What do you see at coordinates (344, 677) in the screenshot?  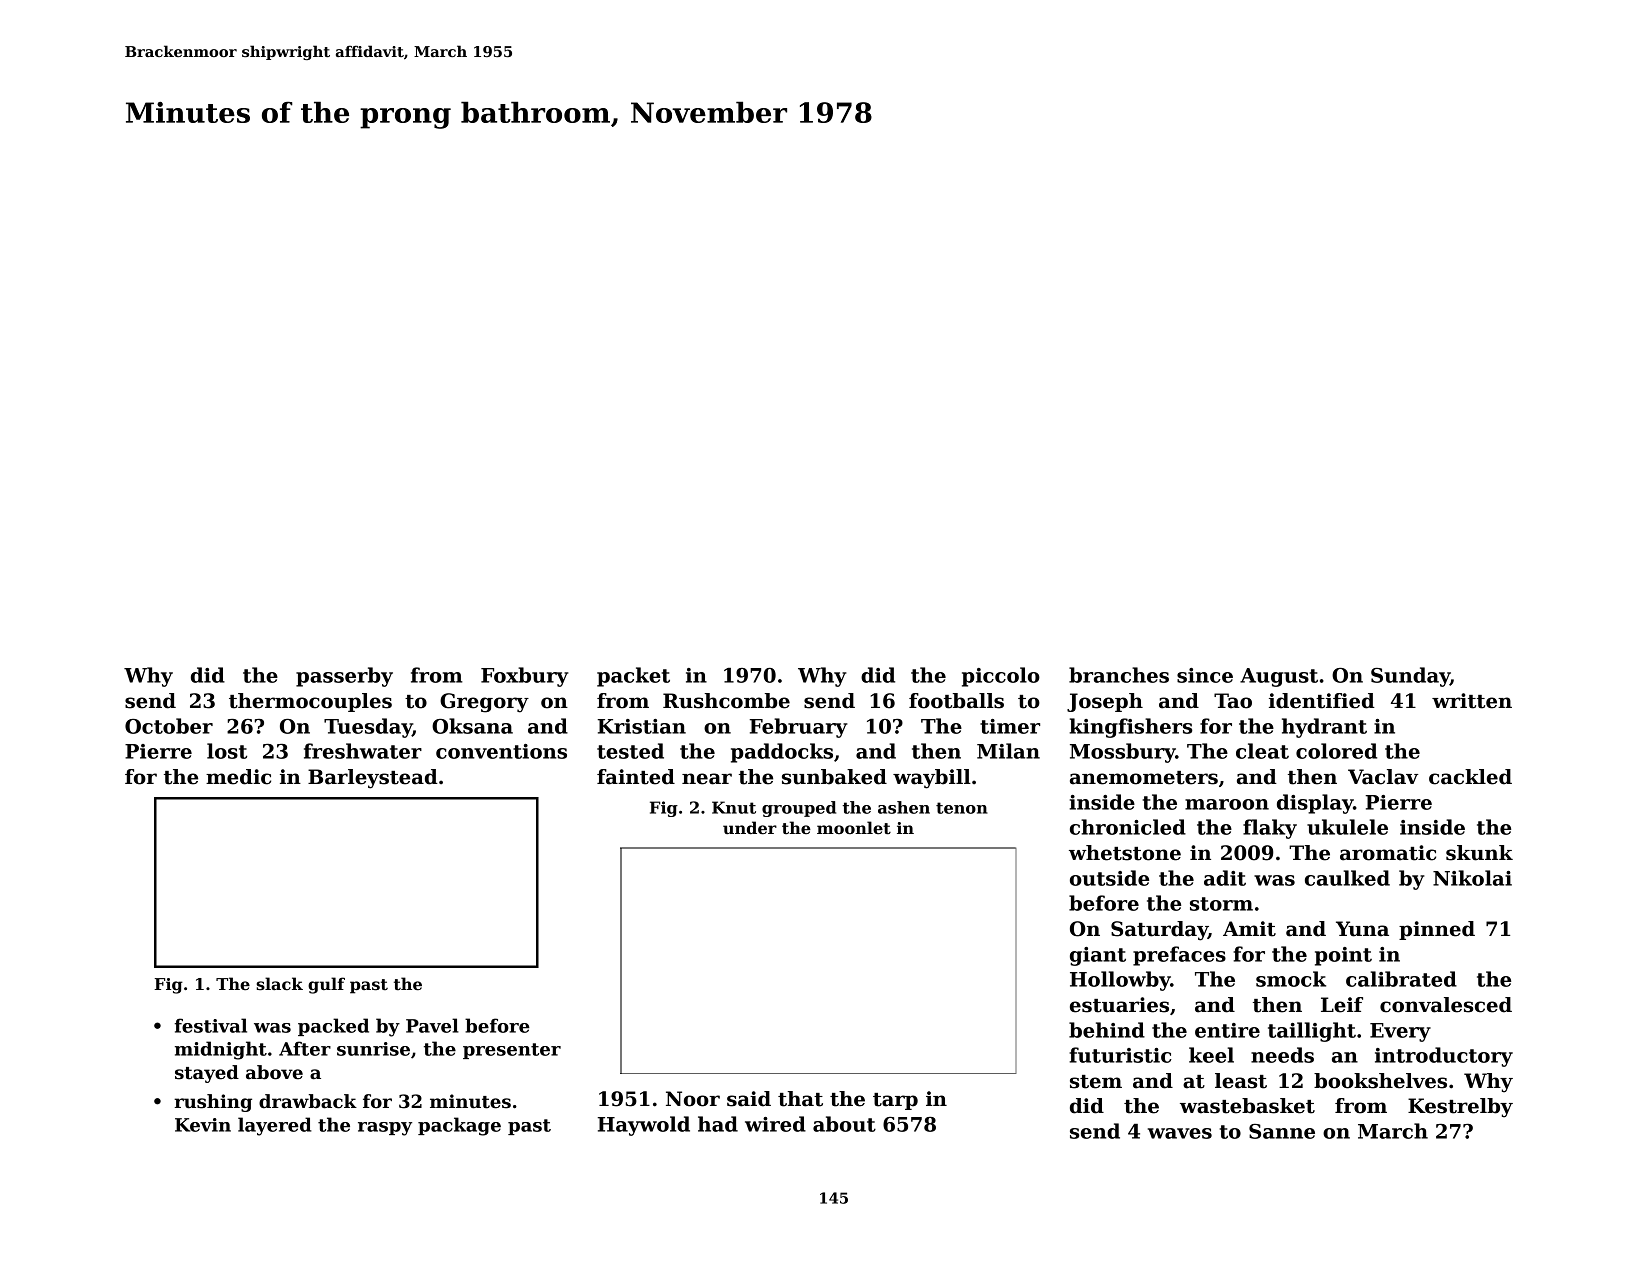 I see `passerby` at bounding box center [344, 677].
